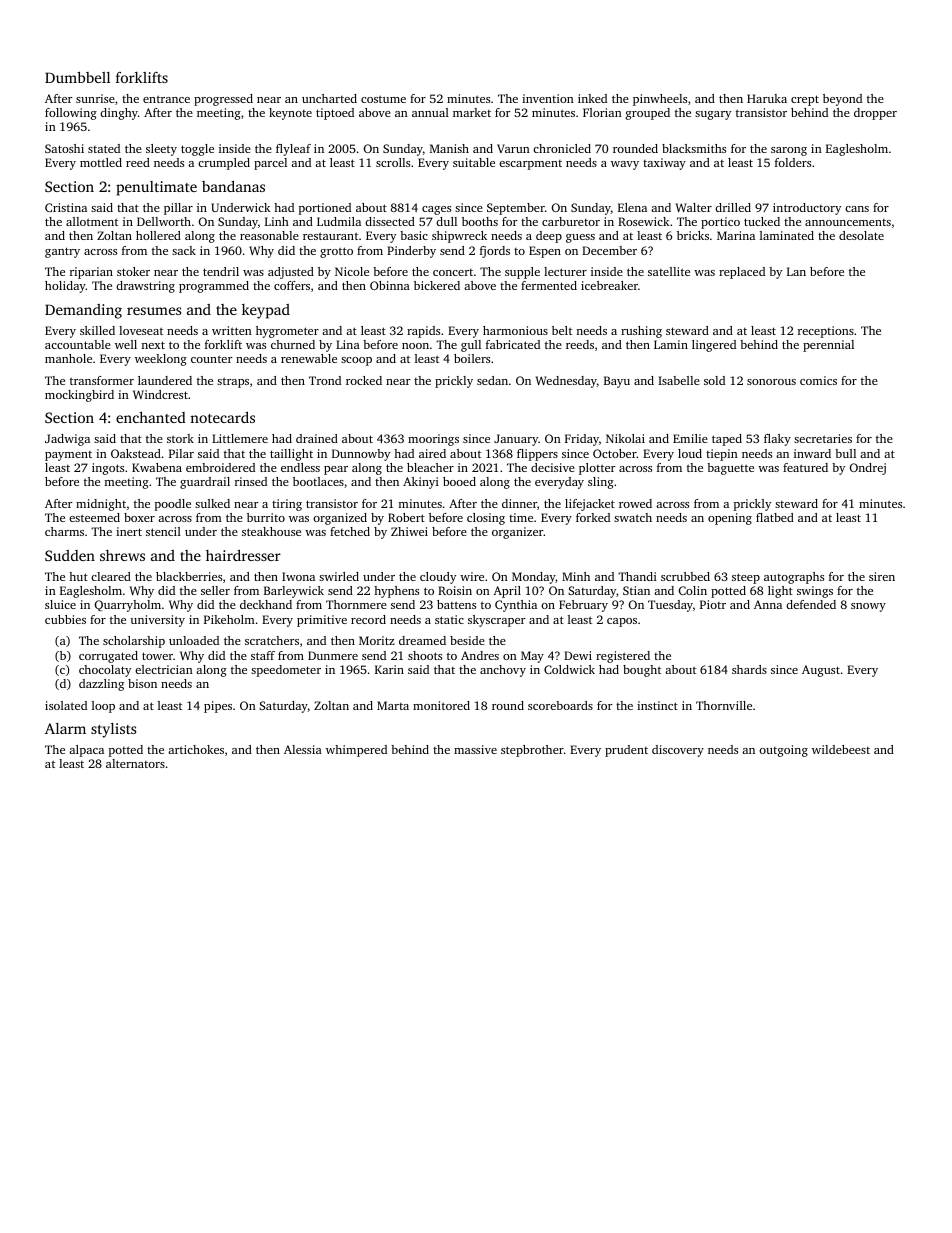  I want to click on Dunnowby, so click(361, 455).
